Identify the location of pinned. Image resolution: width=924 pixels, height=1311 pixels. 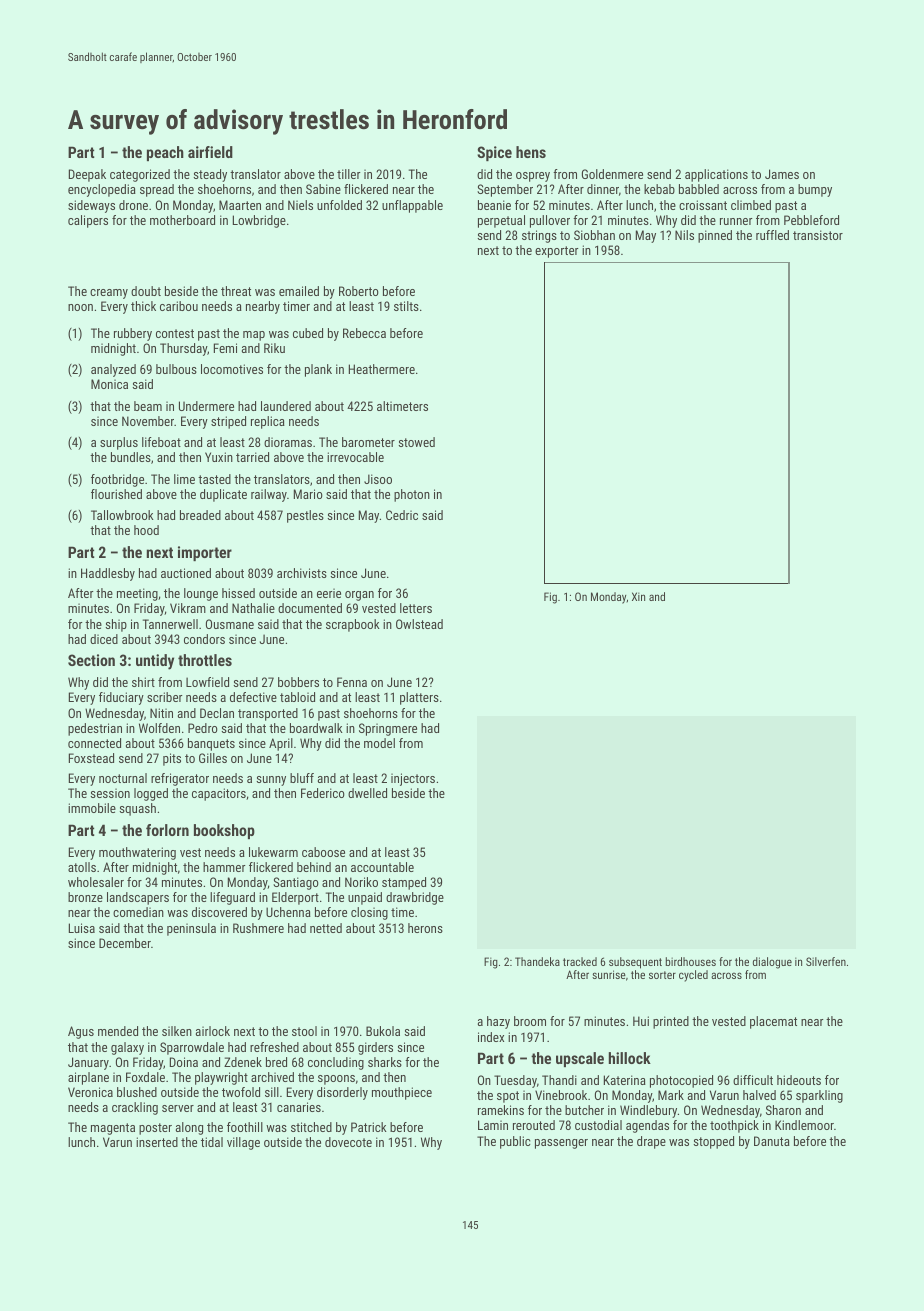
(715, 236).
